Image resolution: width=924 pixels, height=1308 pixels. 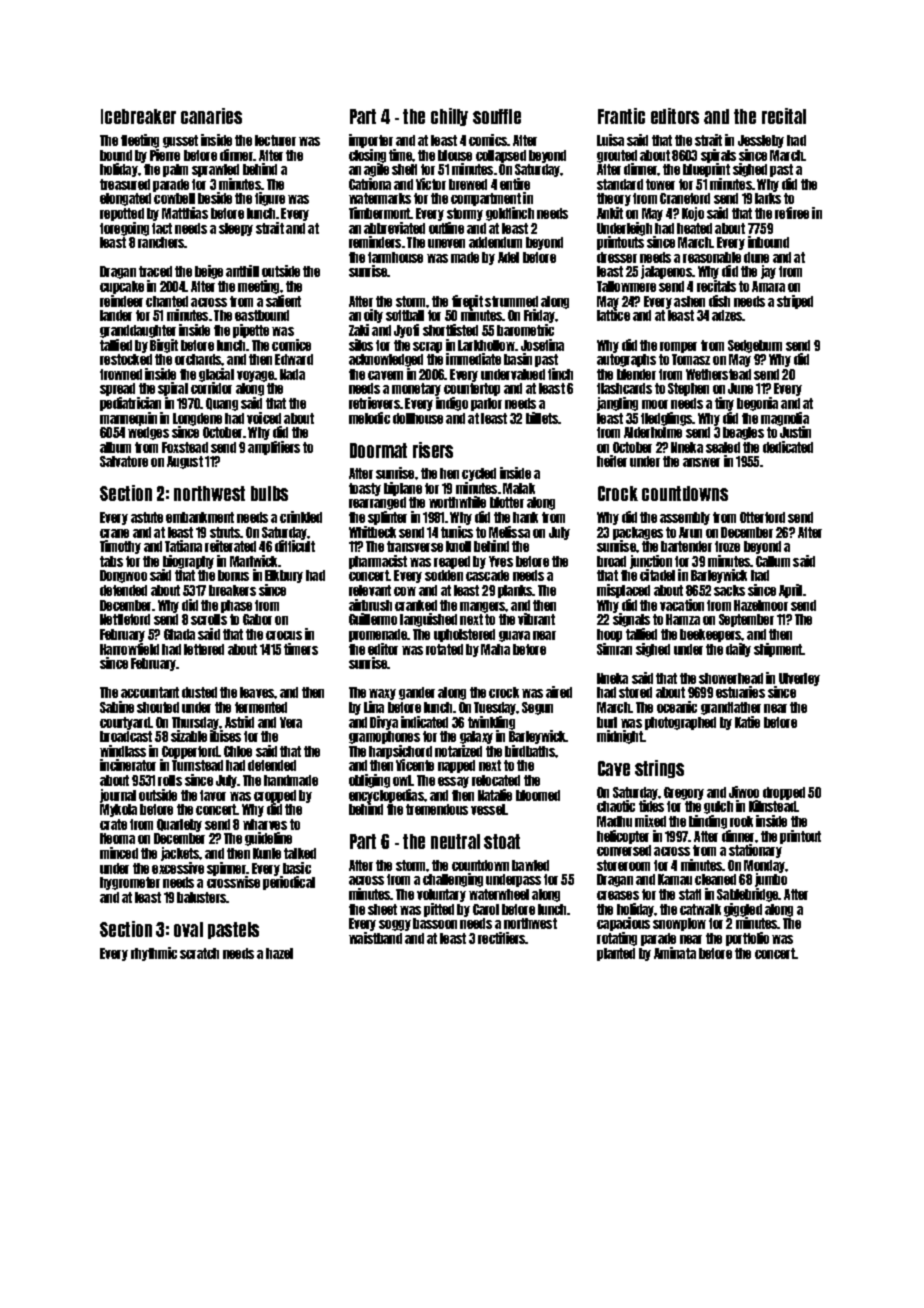 What do you see at coordinates (199, 953) in the screenshot?
I see `scratch` at bounding box center [199, 953].
